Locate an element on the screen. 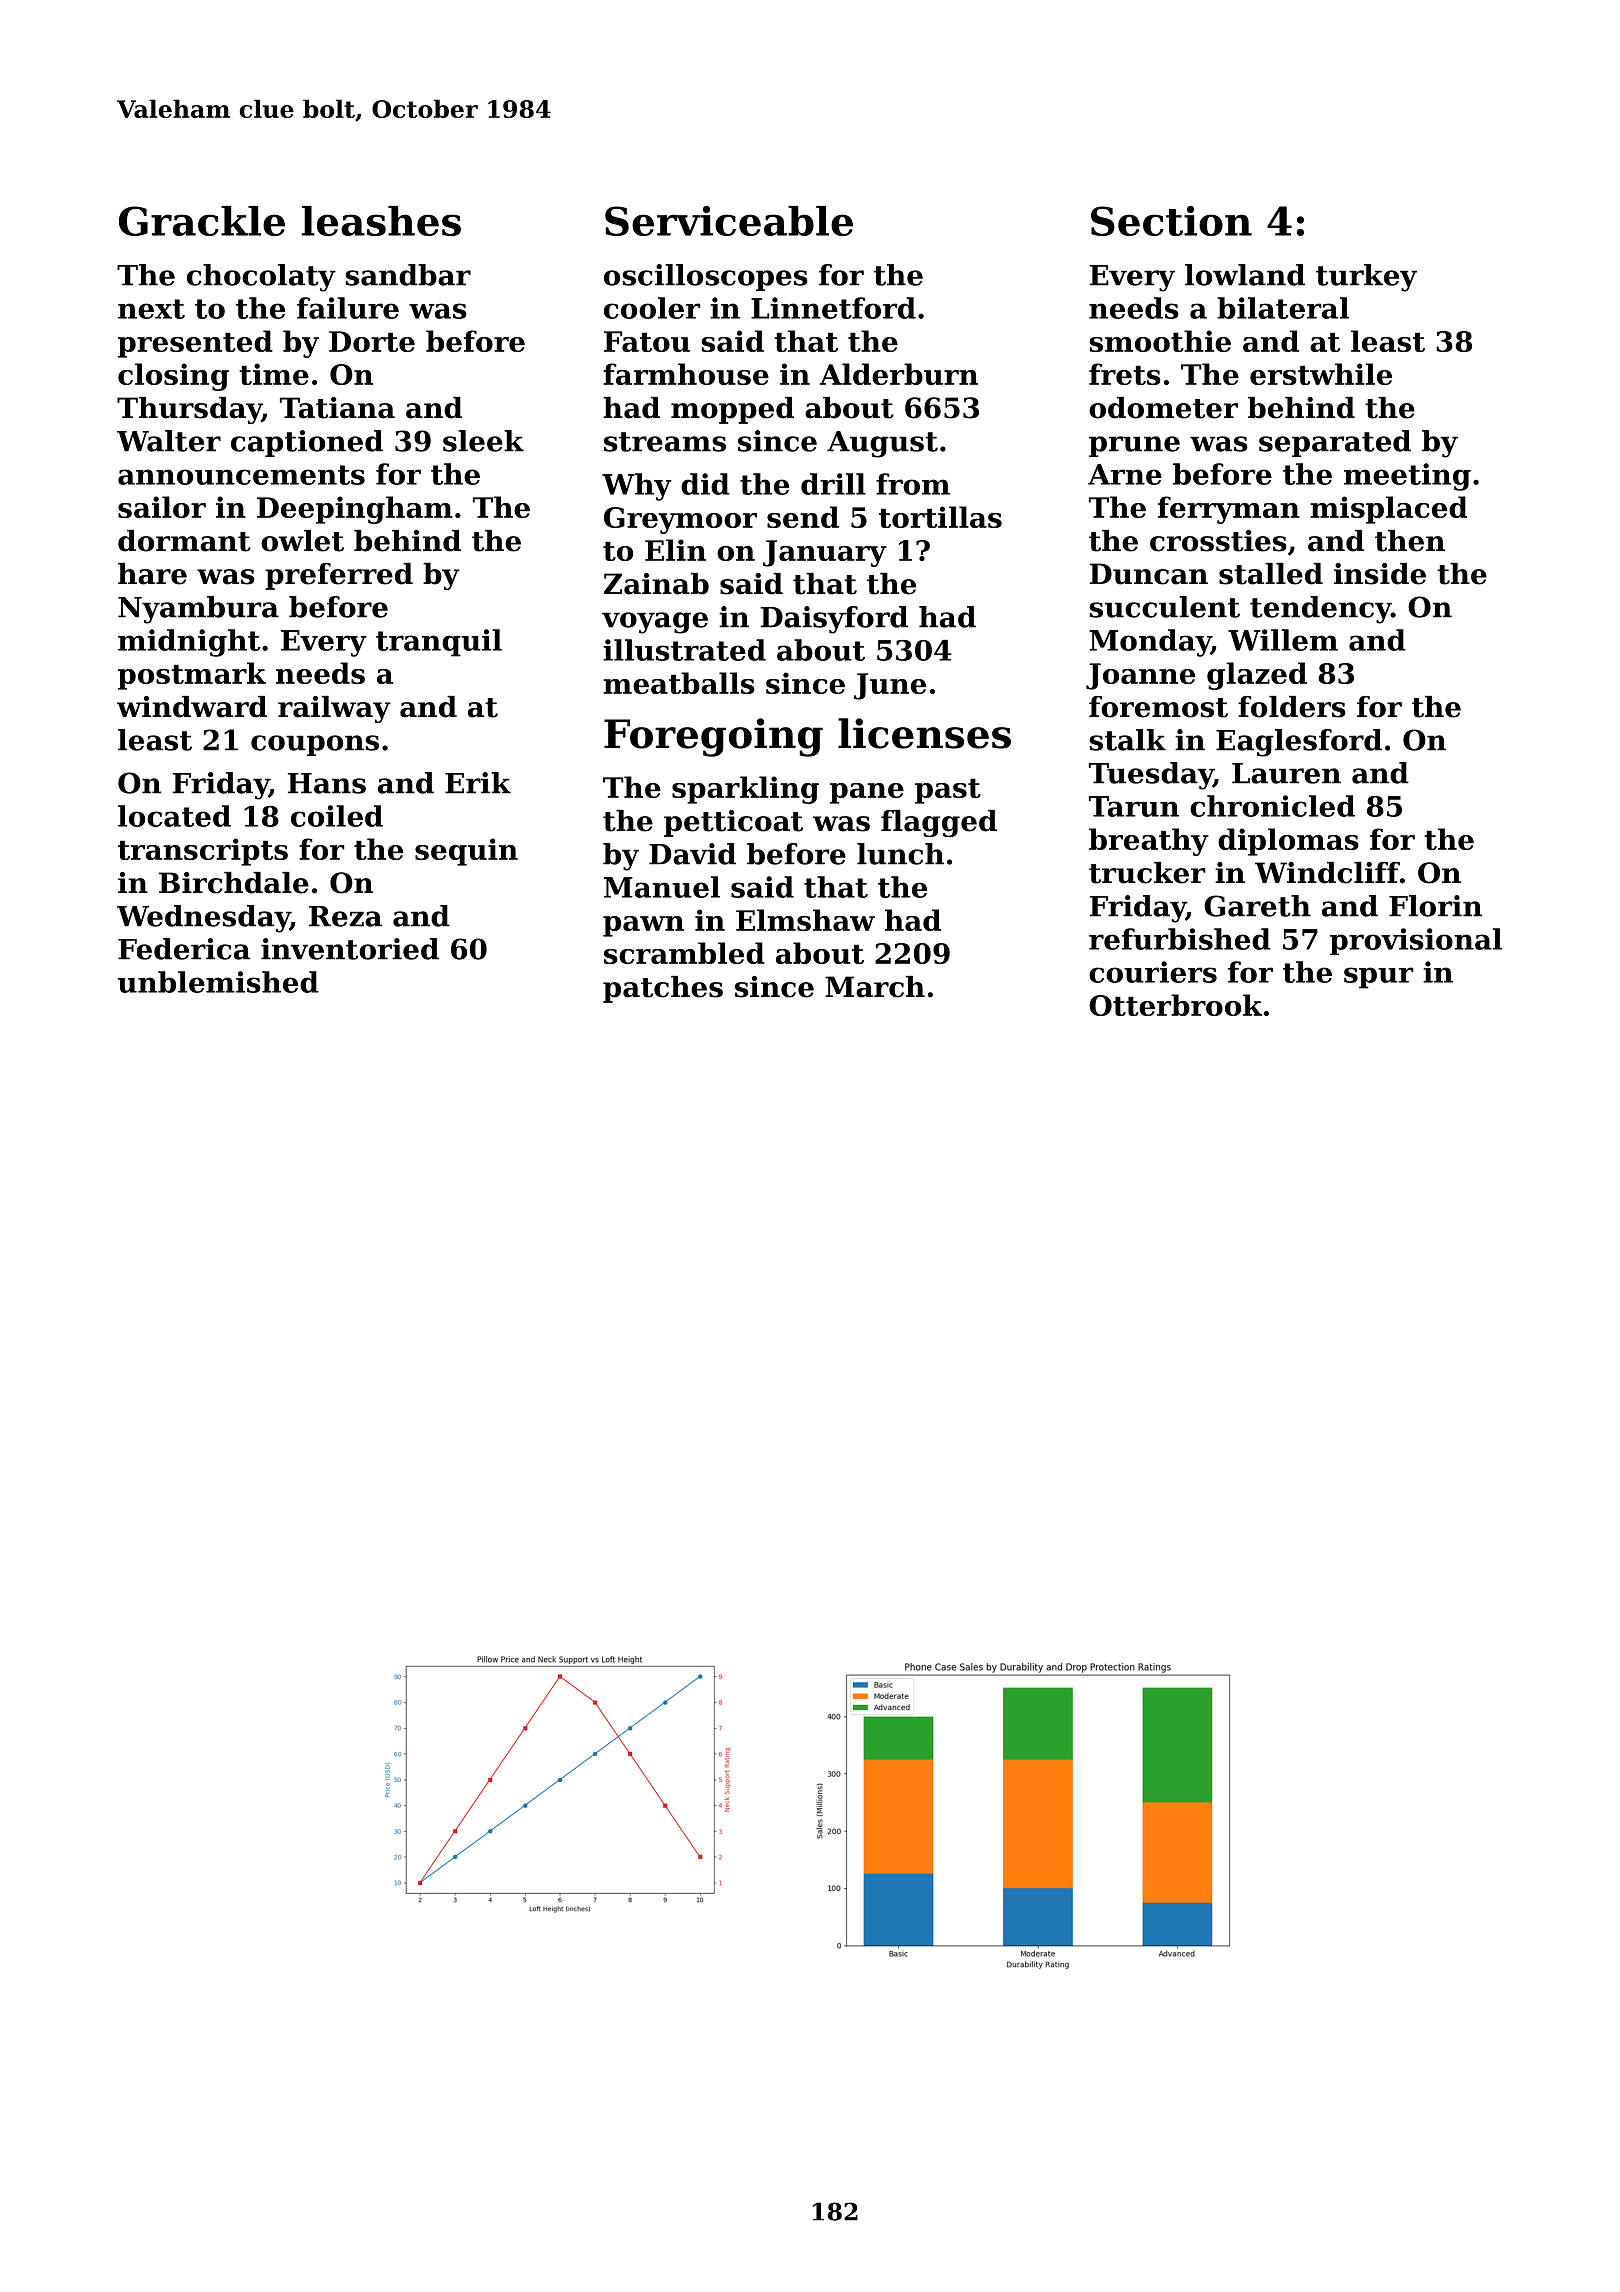 The height and width of the screenshot is (2292, 1620). patches is located at coordinates (663, 989).
